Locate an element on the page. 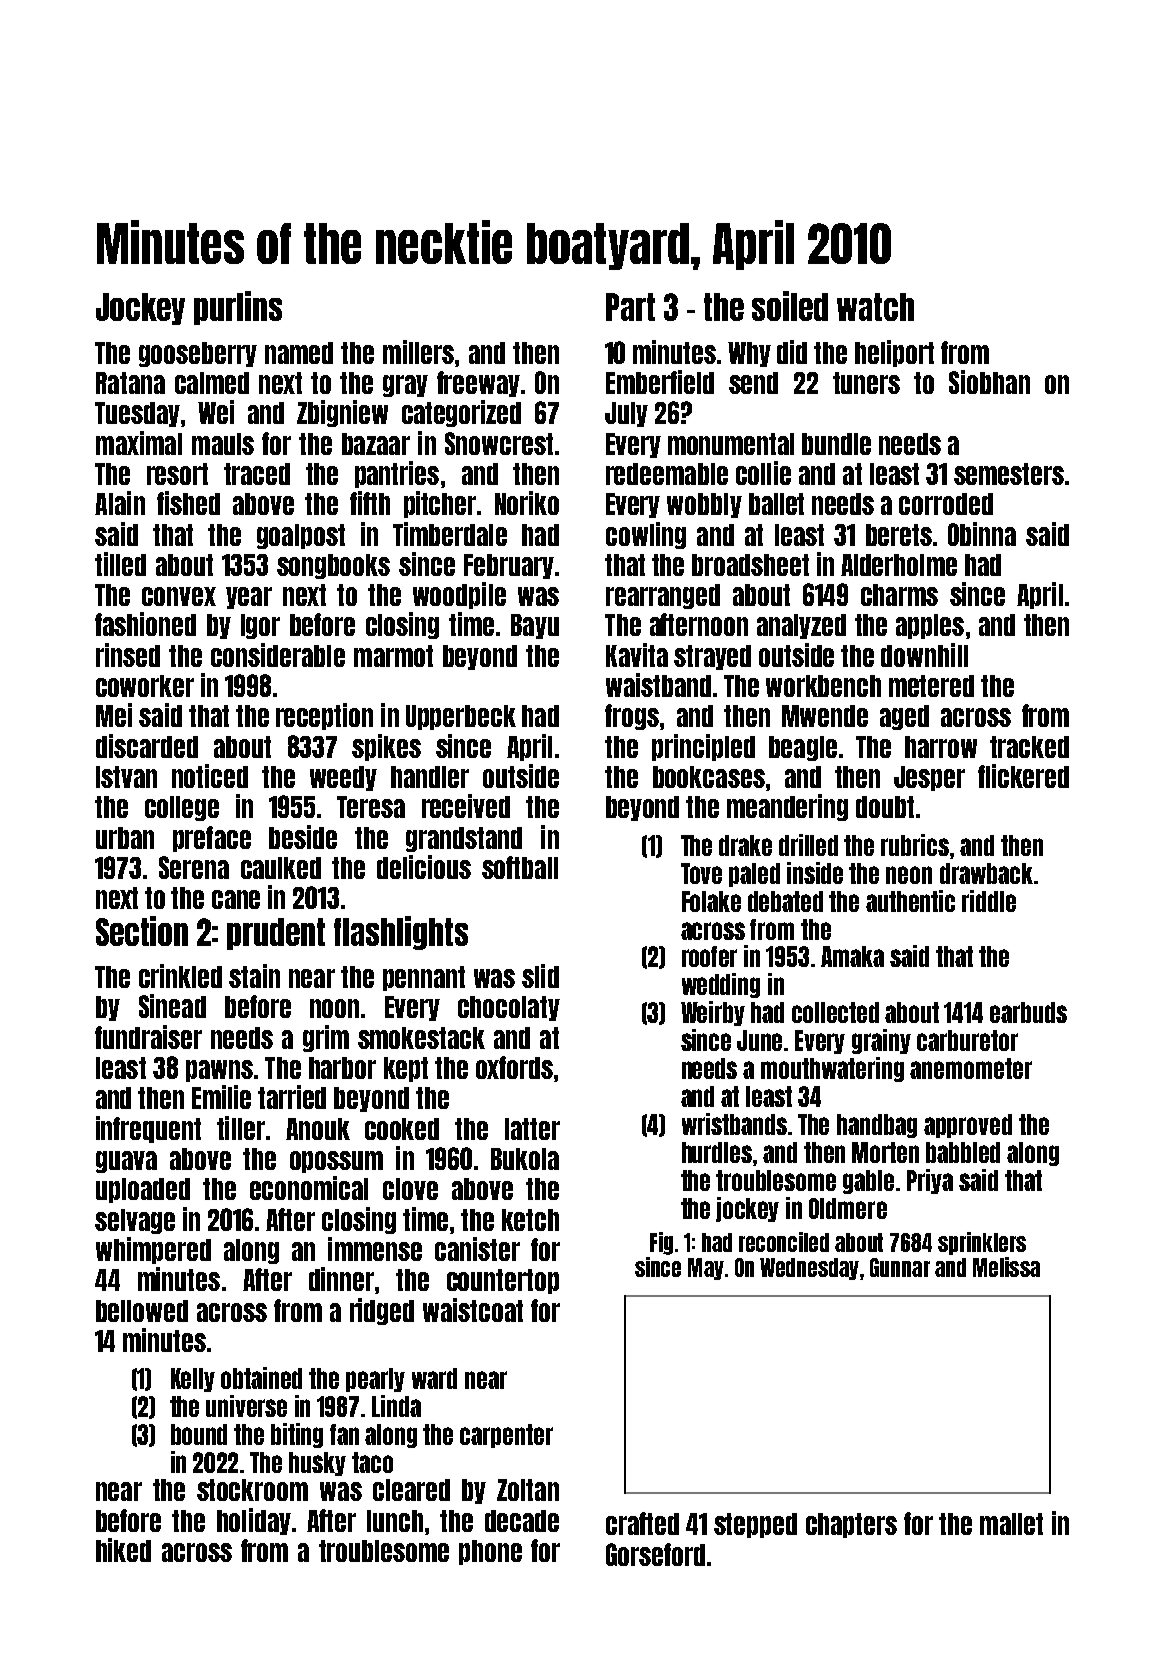  received is located at coordinates (466, 806).
